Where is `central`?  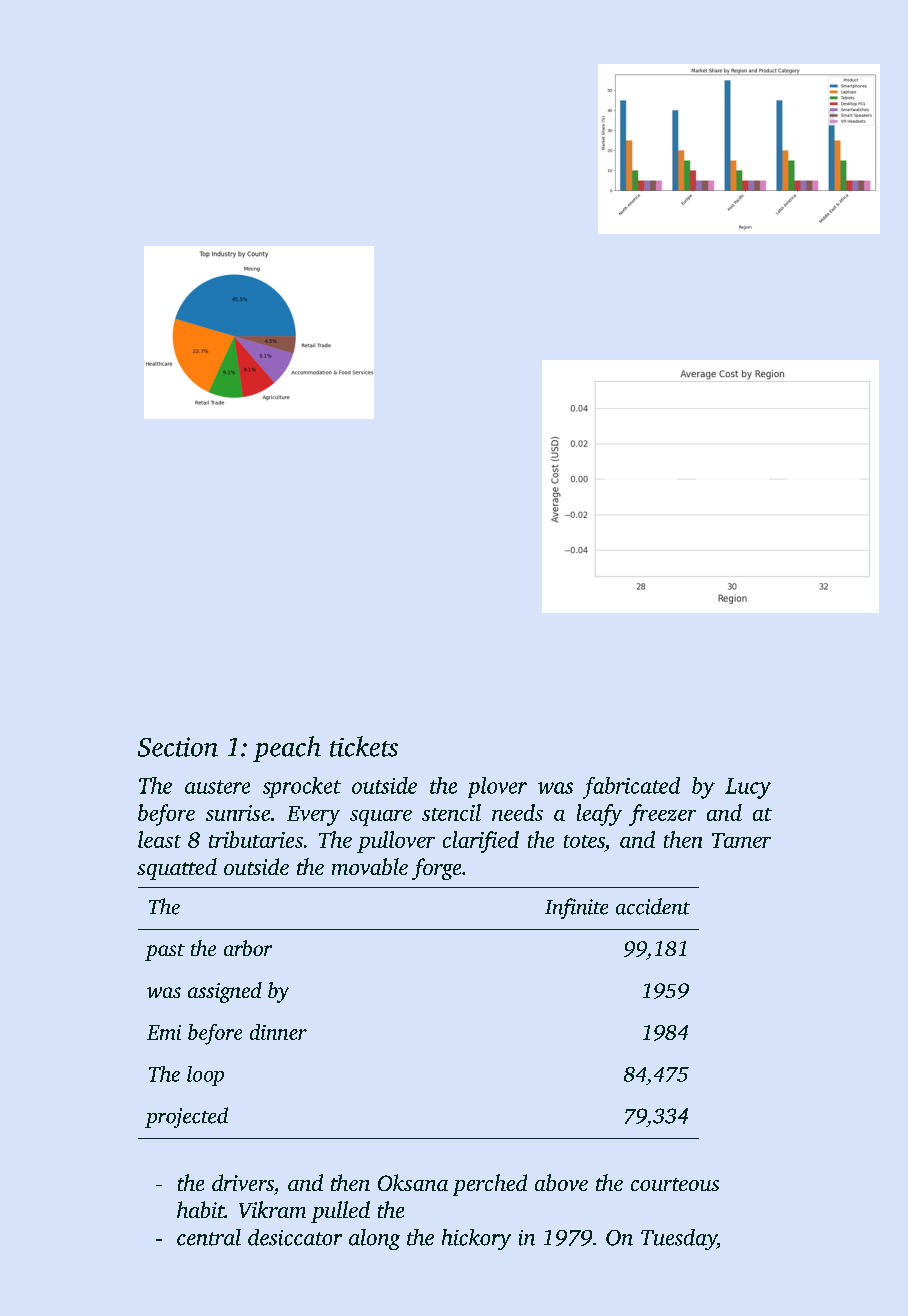
central is located at coordinates (209, 1237).
